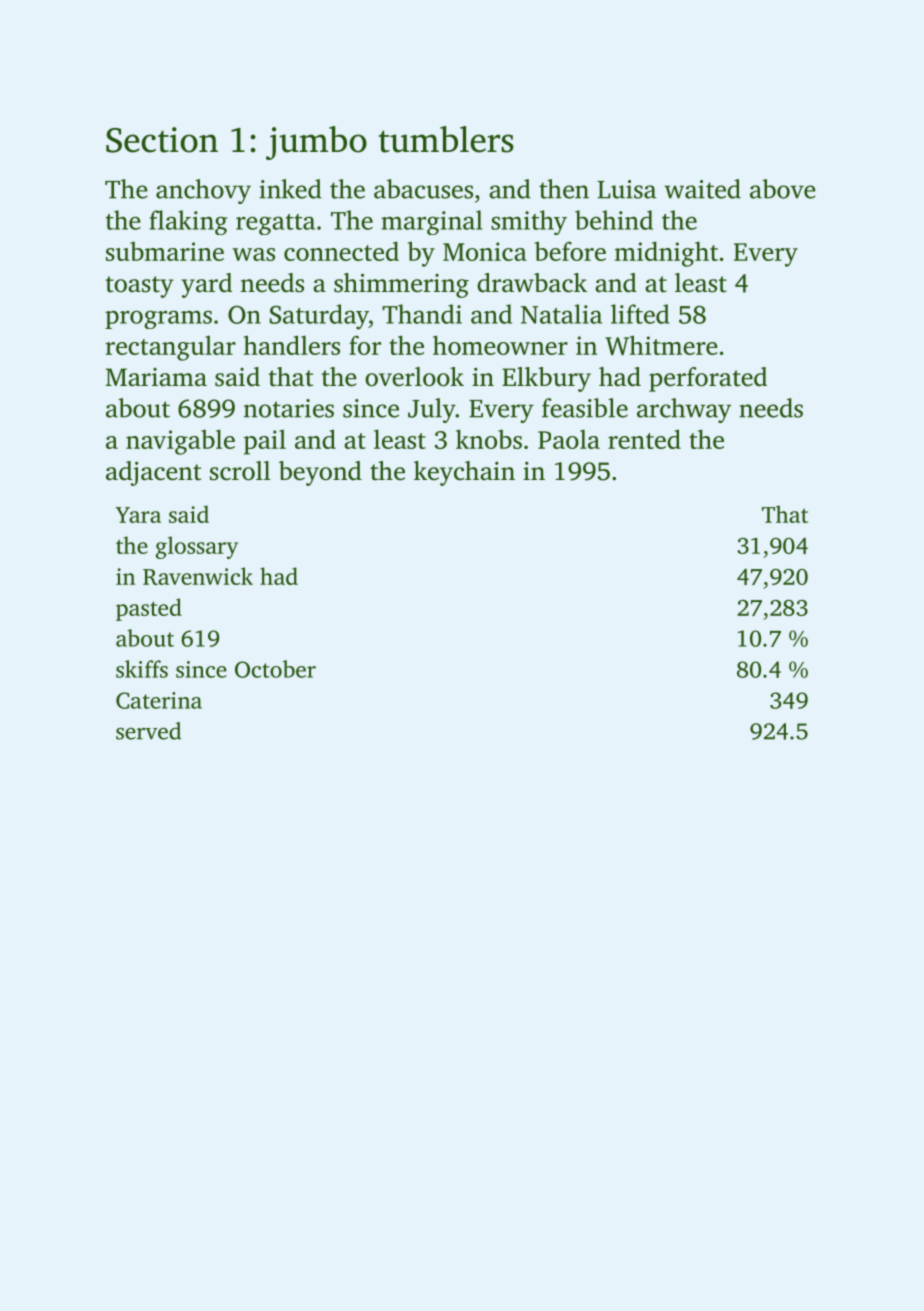  Describe the element at coordinates (149, 609) in the image. I see `pasted` at that location.
